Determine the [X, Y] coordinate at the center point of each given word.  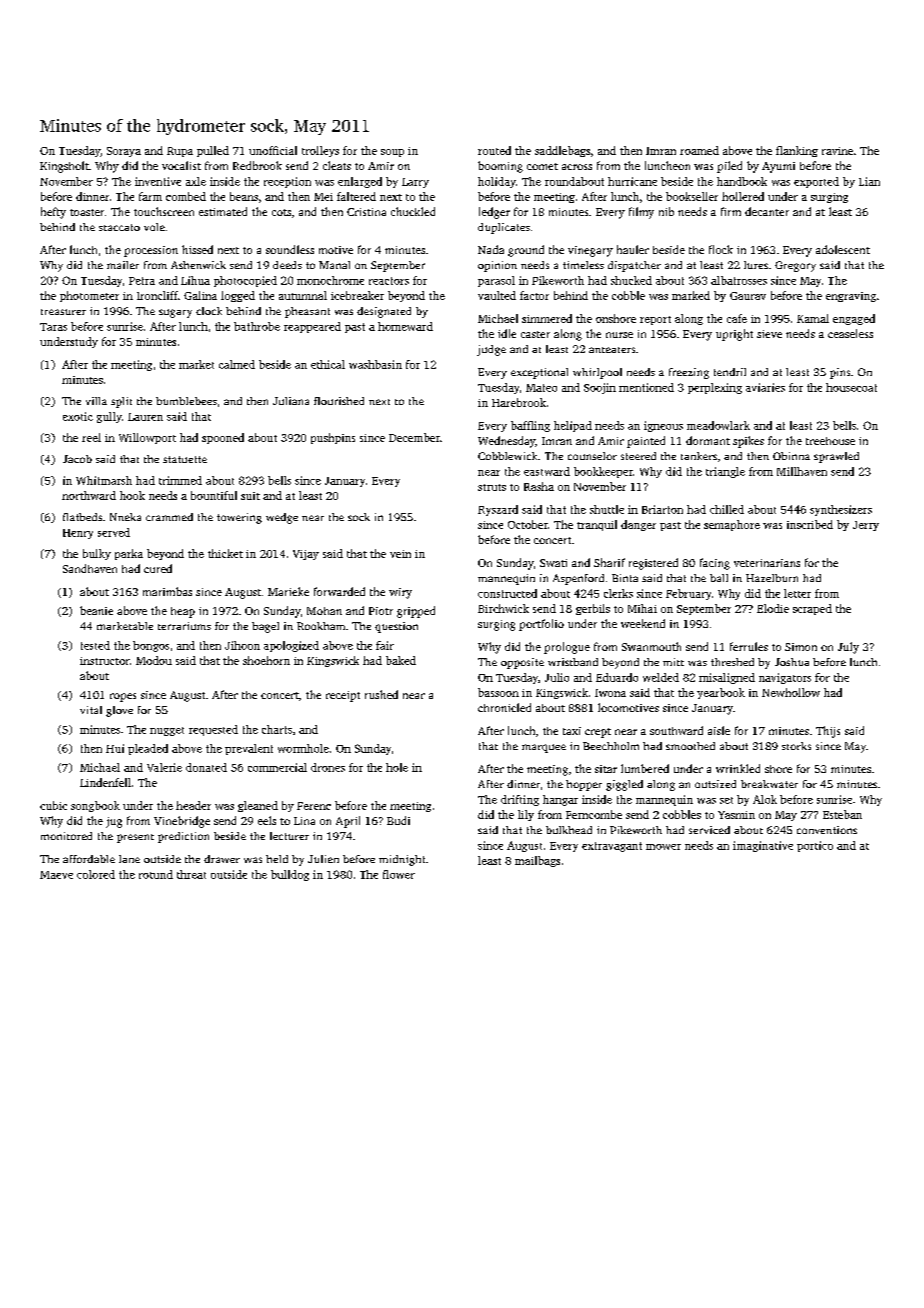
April [348, 822]
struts [492, 487]
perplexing [715, 388]
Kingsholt [64, 167]
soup [392, 153]
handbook [742, 181]
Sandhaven [90, 568]
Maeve [56, 875]
